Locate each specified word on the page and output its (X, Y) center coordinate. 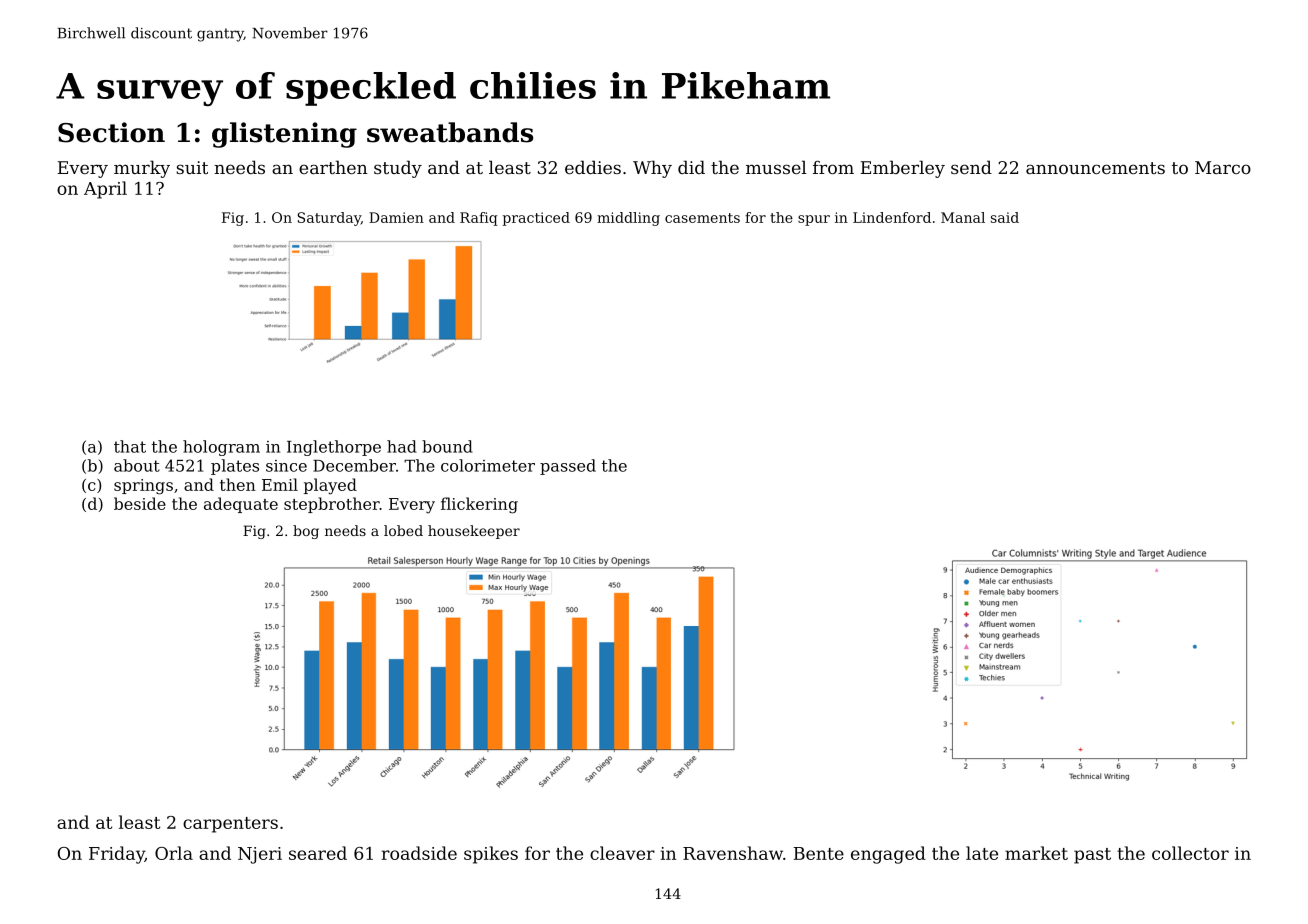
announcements (1095, 168)
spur (814, 220)
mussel (776, 167)
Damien (396, 217)
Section (111, 132)
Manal (963, 217)
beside (140, 503)
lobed (403, 530)
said (1005, 217)
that (130, 446)
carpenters (230, 825)
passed (568, 467)
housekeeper (474, 532)
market (1036, 853)
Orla (174, 853)
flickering (479, 505)
